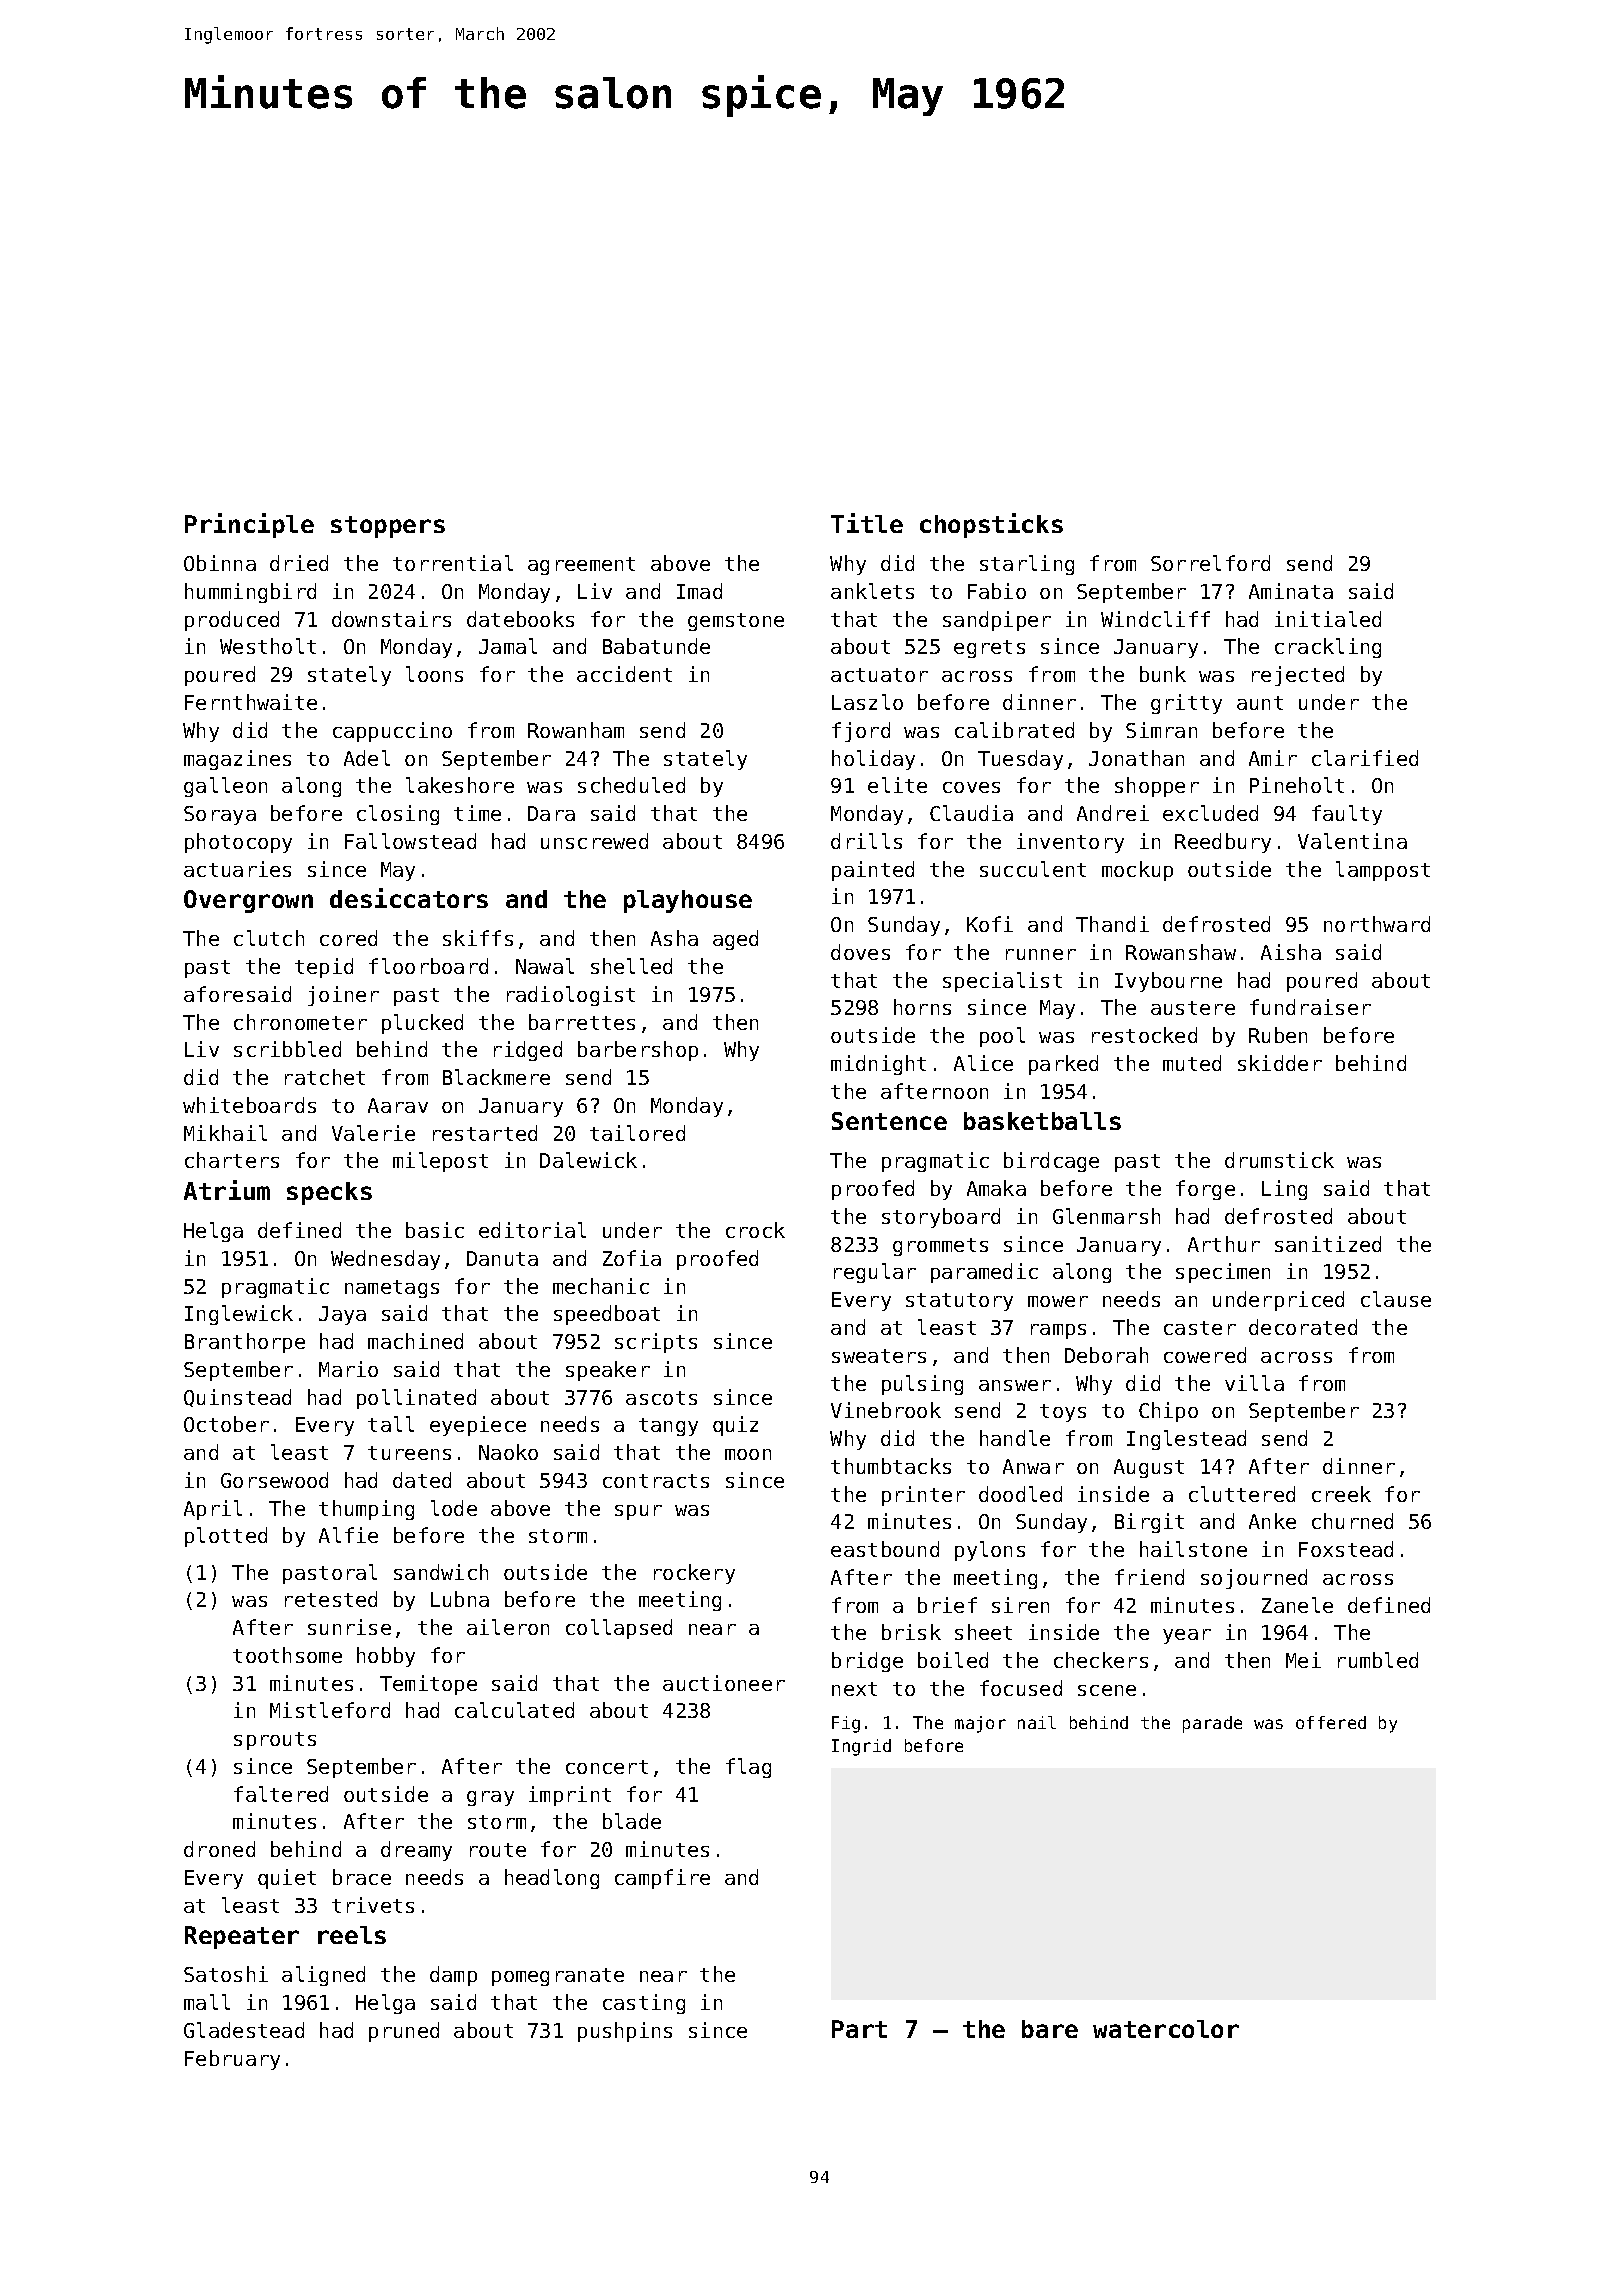 This screenshot has width=1620, height=2292. What do you see at coordinates (983, 1632) in the screenshot?
I see `sheet` at bounding box center [983, 1632].
